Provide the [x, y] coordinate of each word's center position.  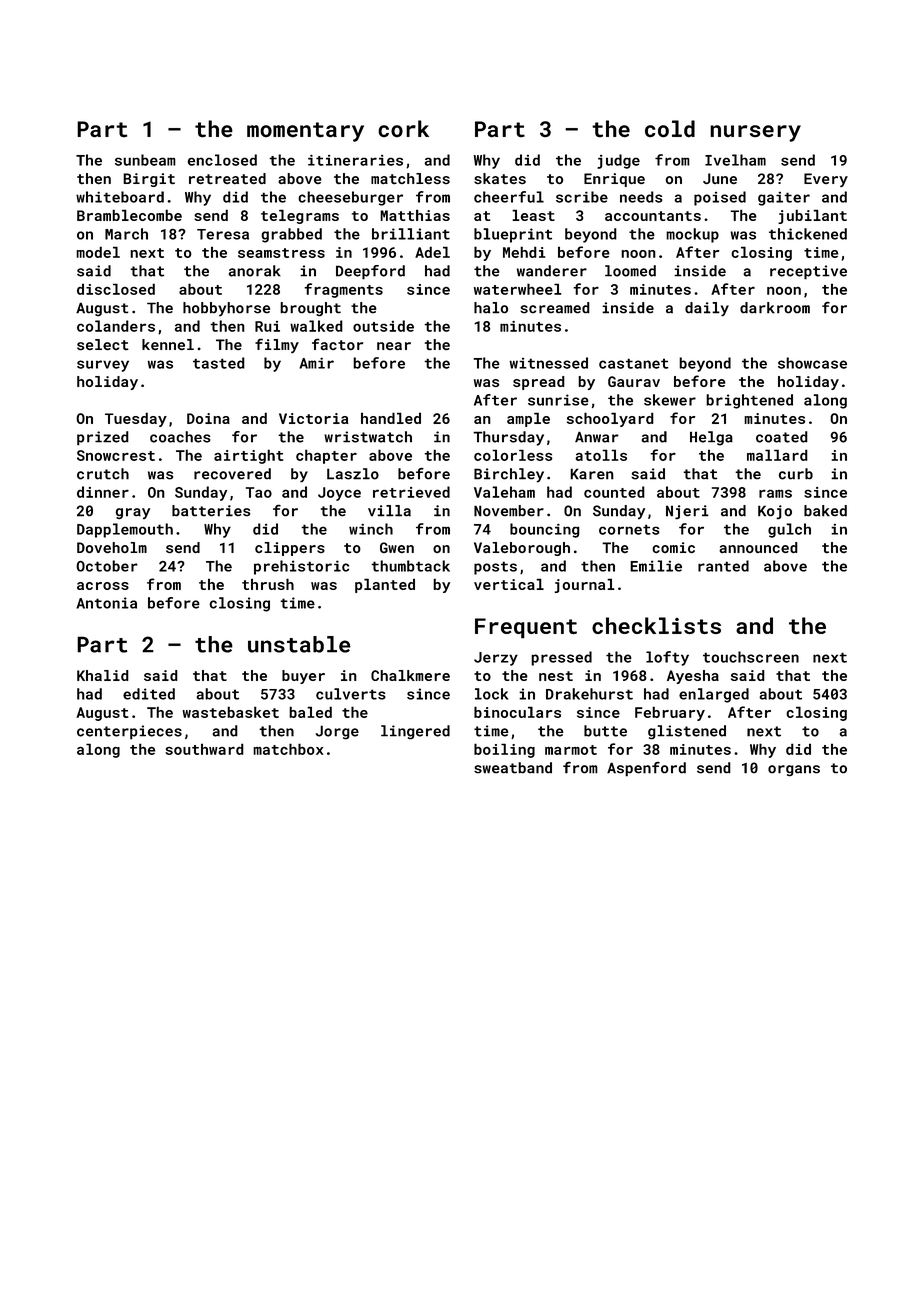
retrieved [411, 492]
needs [641, 197]
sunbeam [145, 160]
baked [825, 511]
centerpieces [129, 732]
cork [403, 128]
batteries [211, 511]
